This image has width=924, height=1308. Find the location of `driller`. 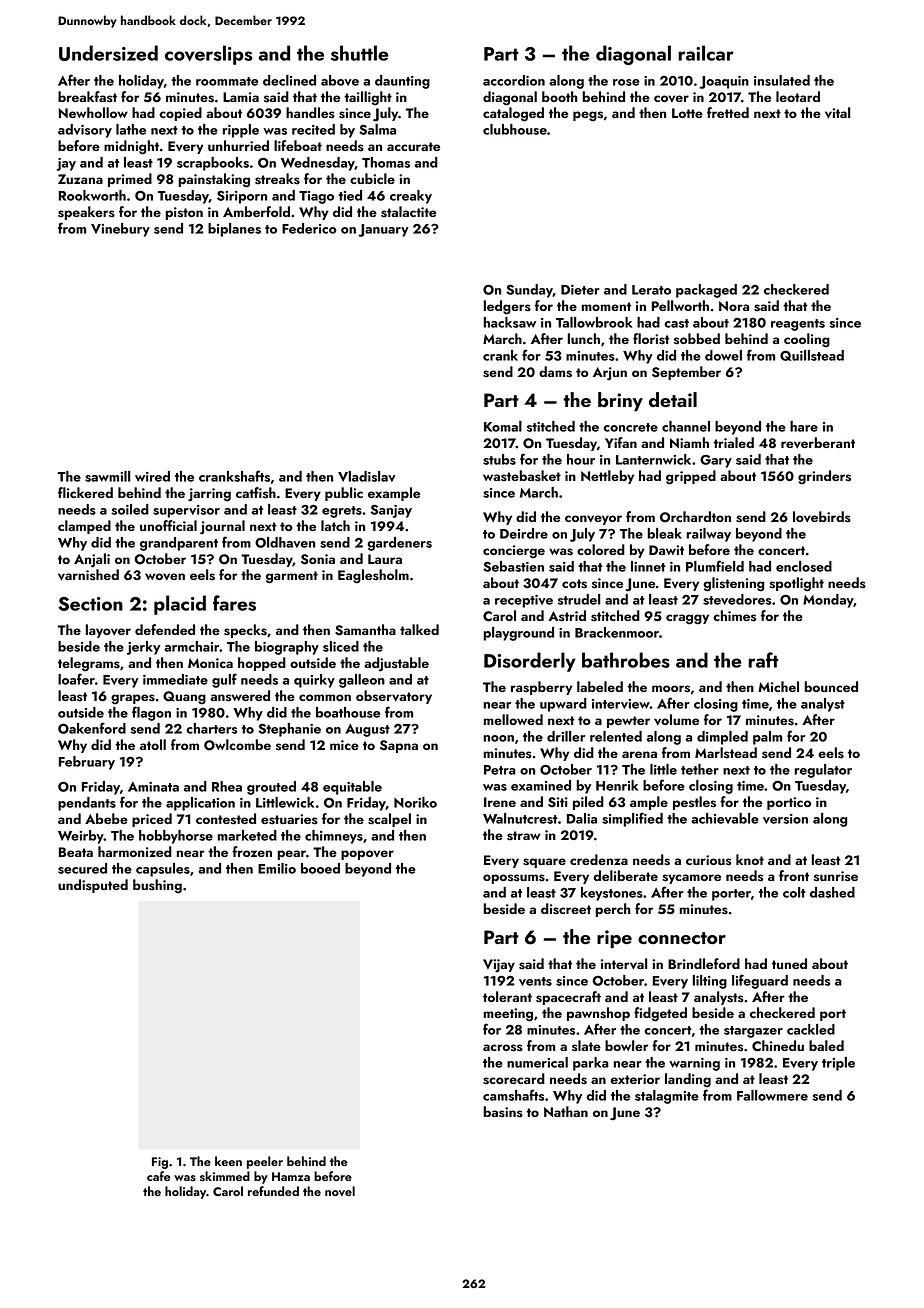

driller is located at coordinates (566, 736).
